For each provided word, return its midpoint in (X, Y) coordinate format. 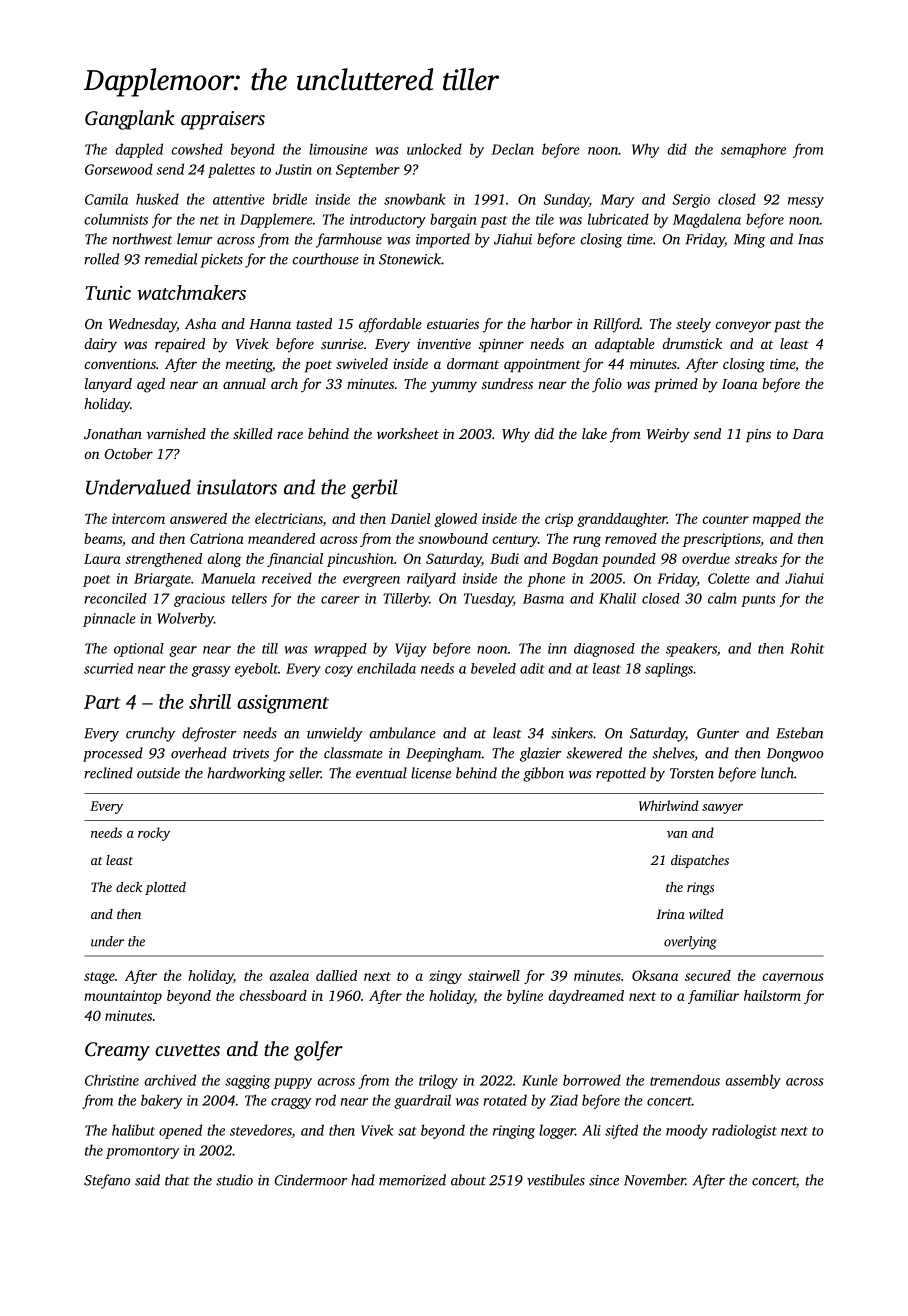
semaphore (753, 150)
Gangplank (130, 120)
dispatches (700, 861)
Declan (513, 149)
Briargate (162, 580)
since (604, 1180)
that (177, 1180)
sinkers (572, 733)
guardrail (422, 1101)
